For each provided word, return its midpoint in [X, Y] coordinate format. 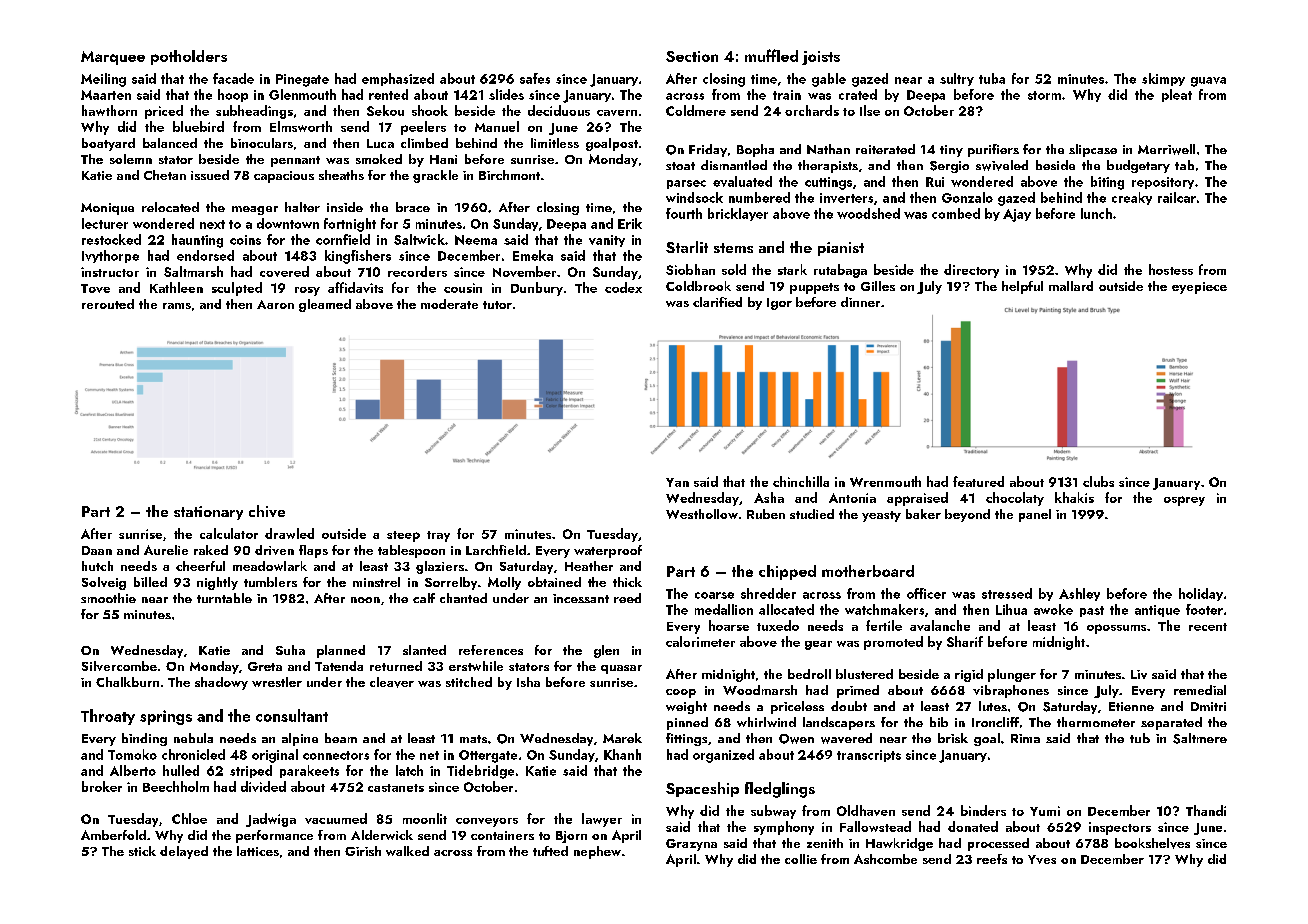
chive [267, 511]
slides [506, 94]
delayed [184, 852]
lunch [1096, 213]
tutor [497, 305]
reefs [992, 859]
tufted [550, 851]
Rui [935, 182]
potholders [189, 57]
